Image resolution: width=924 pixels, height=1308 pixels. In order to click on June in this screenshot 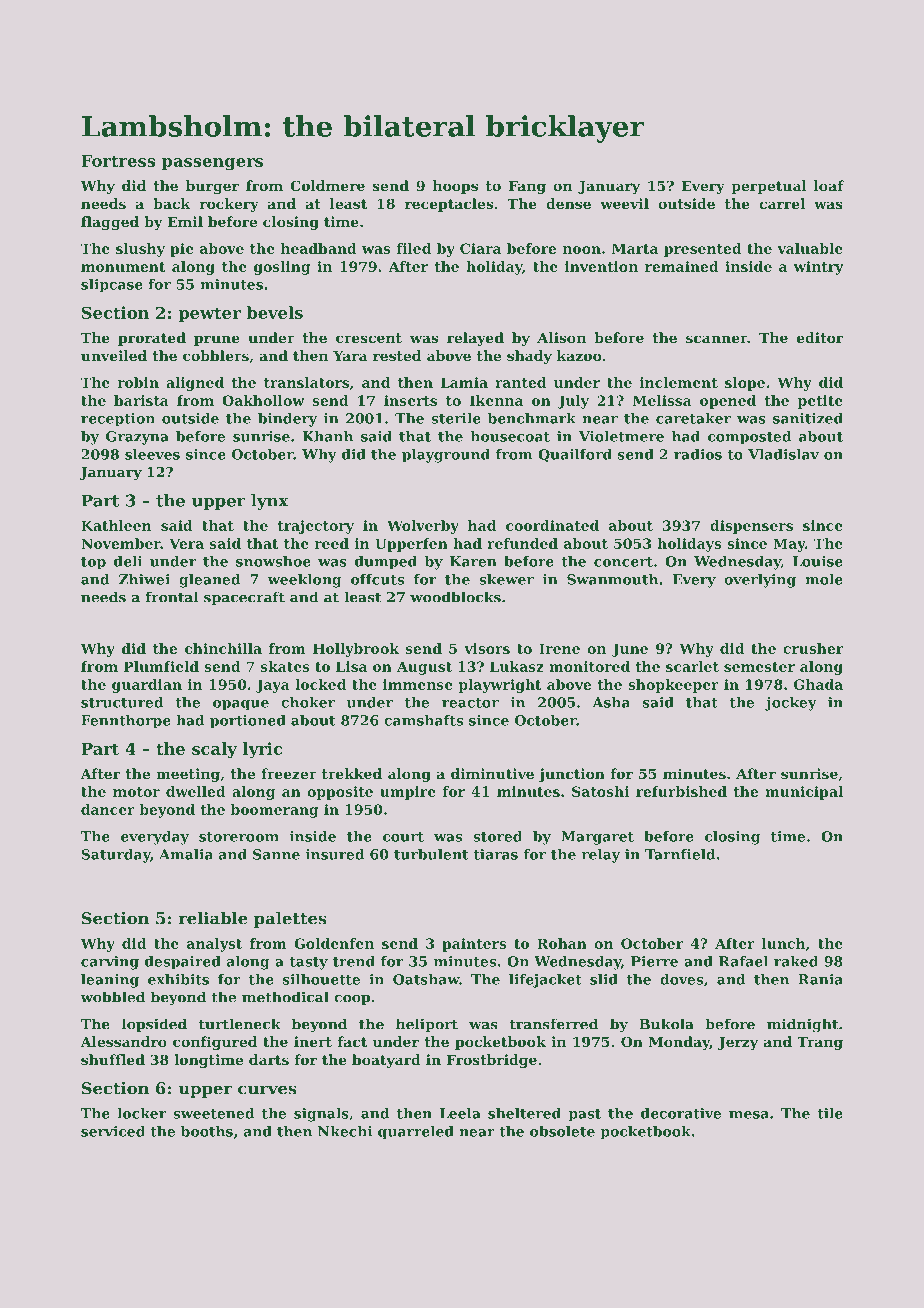, I will do `click(630, 650)`.
